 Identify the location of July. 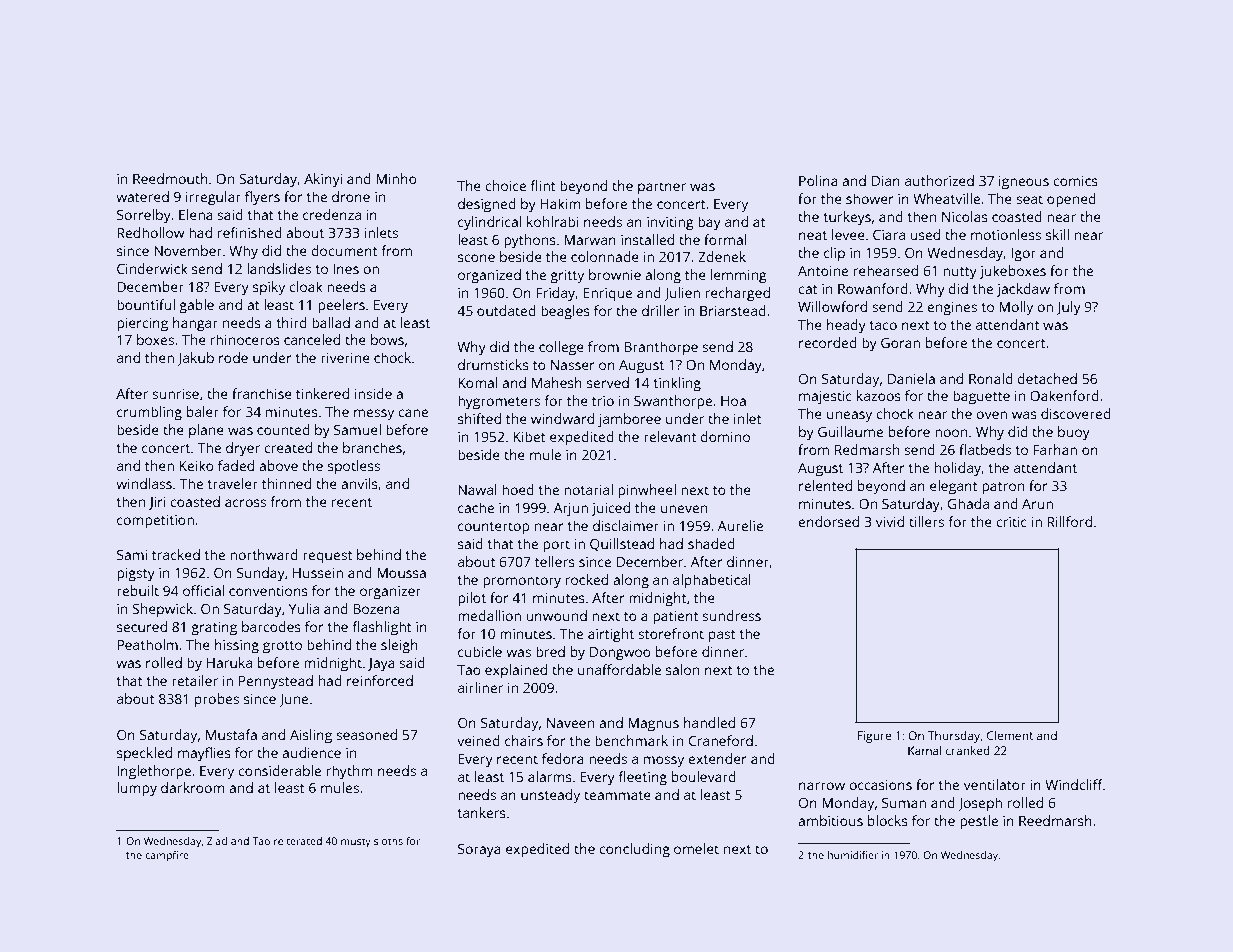
(1068, 308).
